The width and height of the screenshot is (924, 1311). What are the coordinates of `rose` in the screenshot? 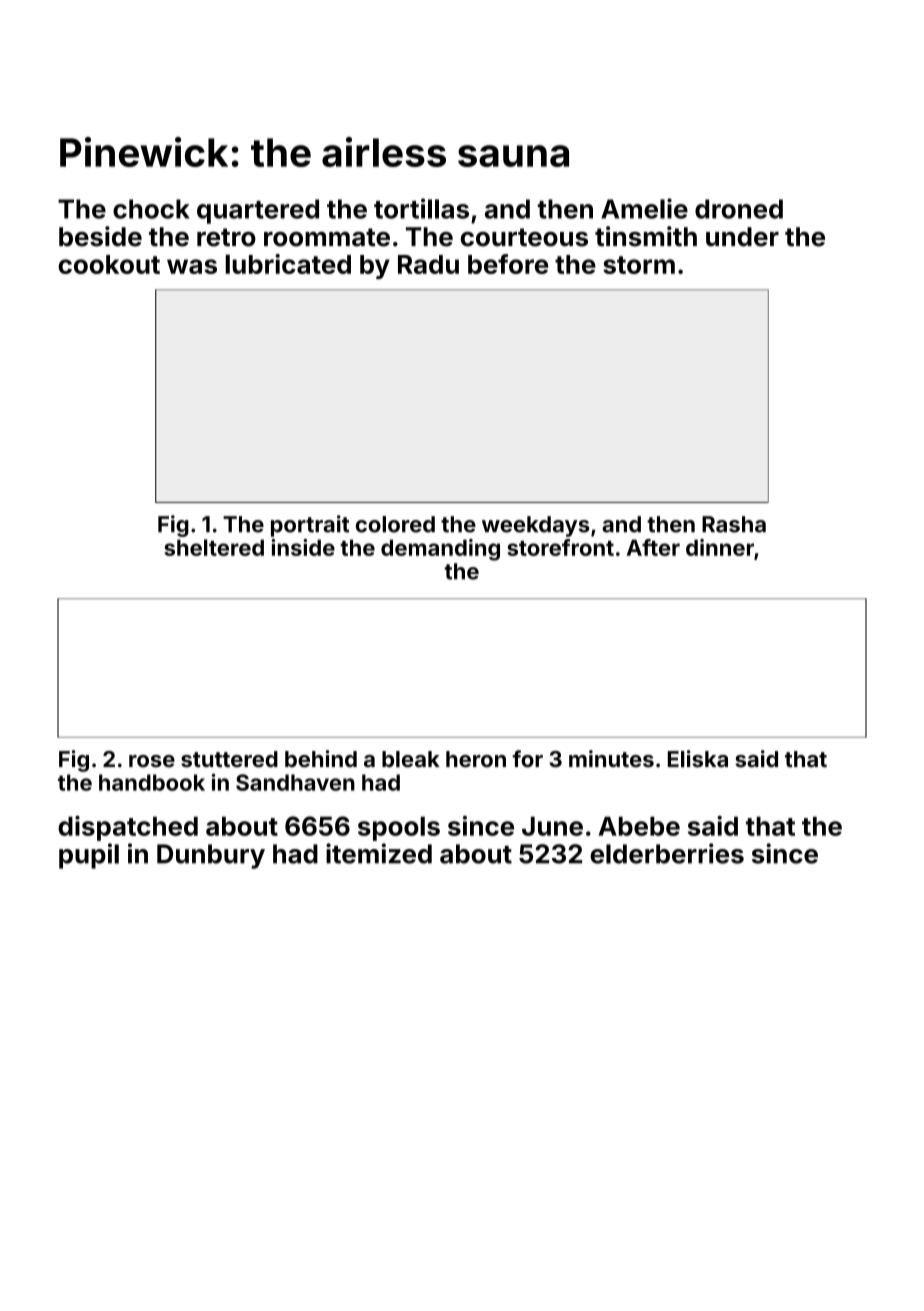 It's located at (152, 761).
